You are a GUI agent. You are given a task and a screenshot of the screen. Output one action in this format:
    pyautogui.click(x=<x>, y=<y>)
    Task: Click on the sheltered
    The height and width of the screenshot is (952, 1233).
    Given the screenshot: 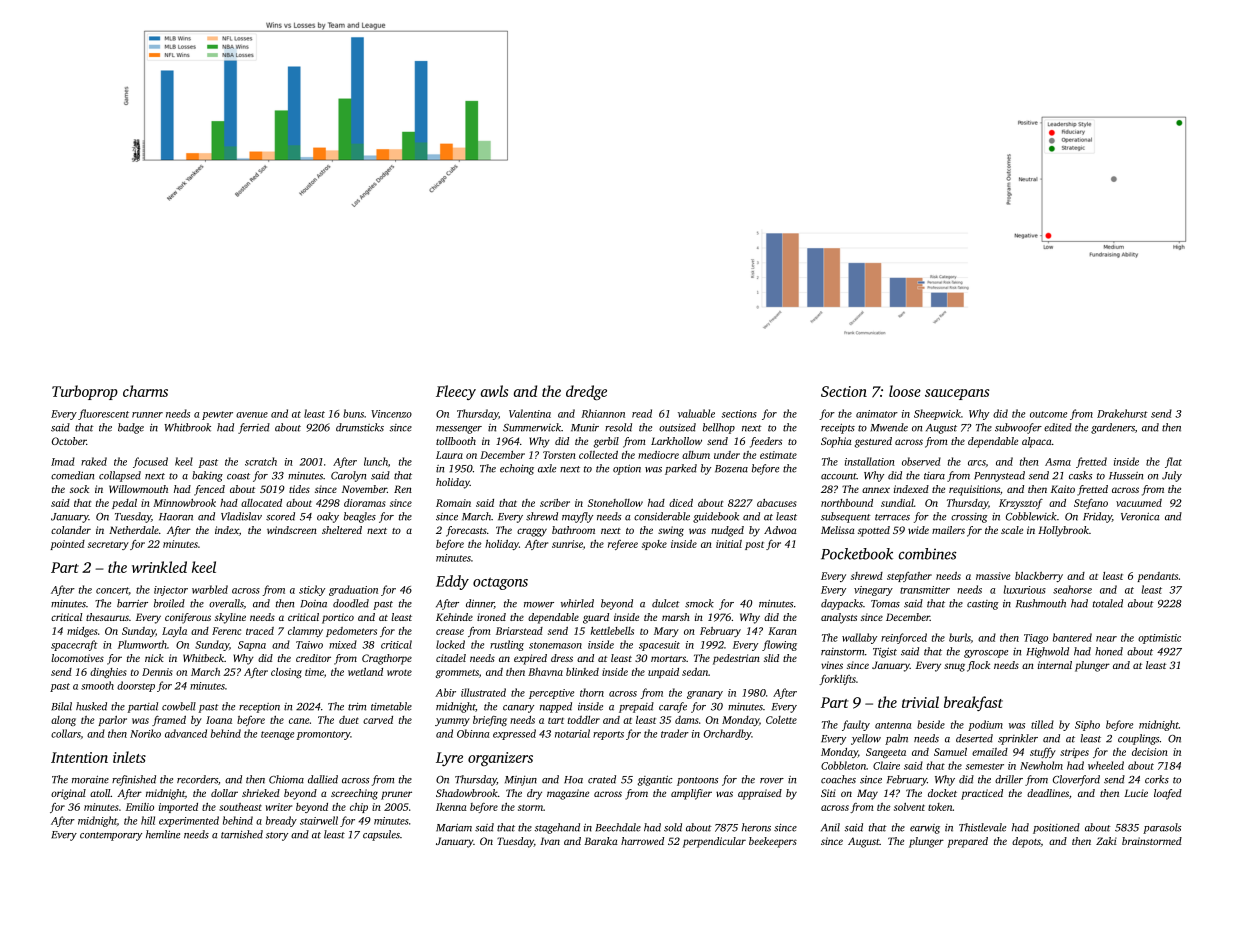 What is the action you would take?
    pyautogui.click(x=342, y=530)
